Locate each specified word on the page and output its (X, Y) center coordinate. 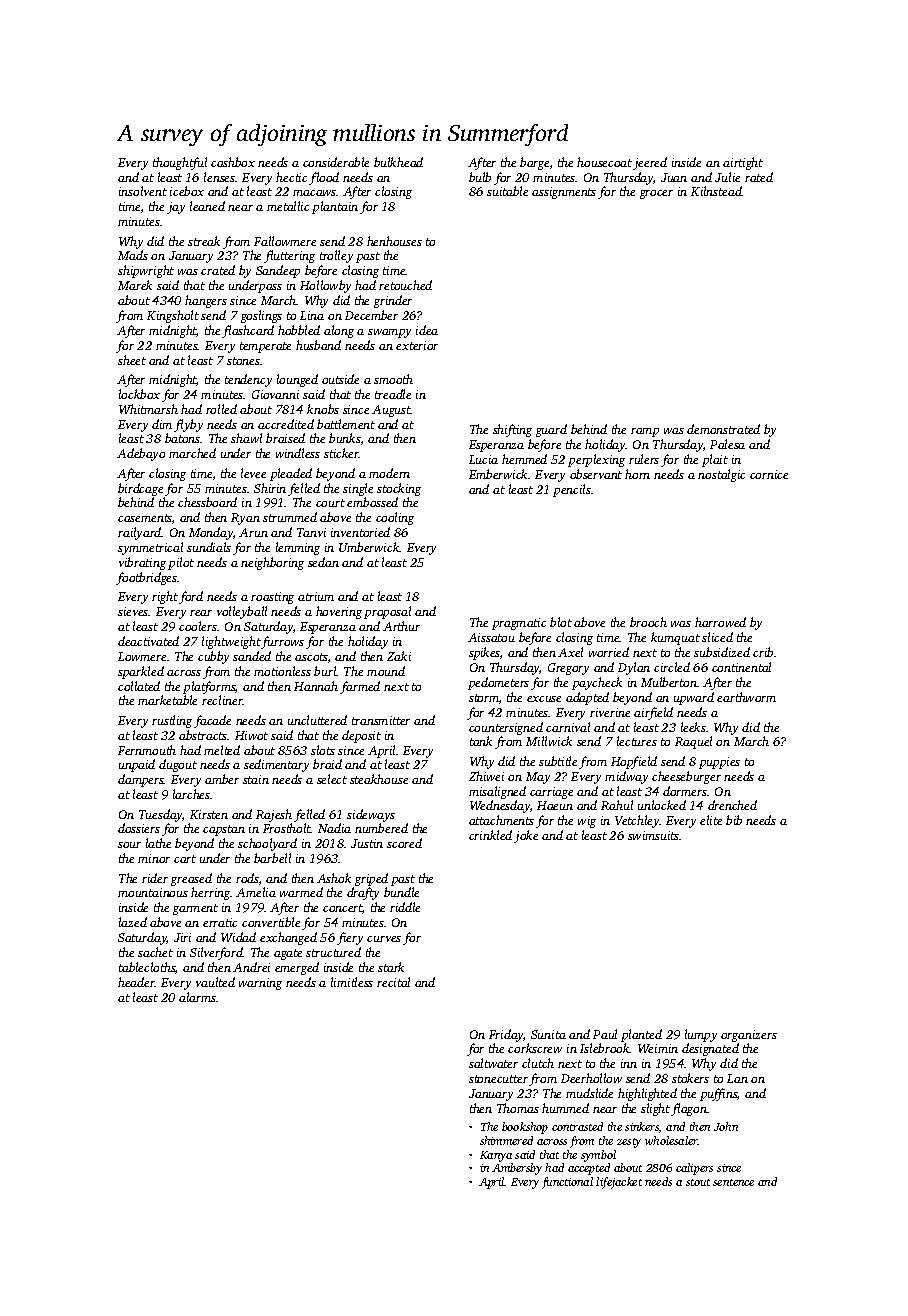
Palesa (727, 444)
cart (185, 859)
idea (427, 330)
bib (734, 820)
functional (567, 1183)
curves (384, 939)
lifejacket (619, 1183)
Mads (133, 255)
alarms (197, 997)
